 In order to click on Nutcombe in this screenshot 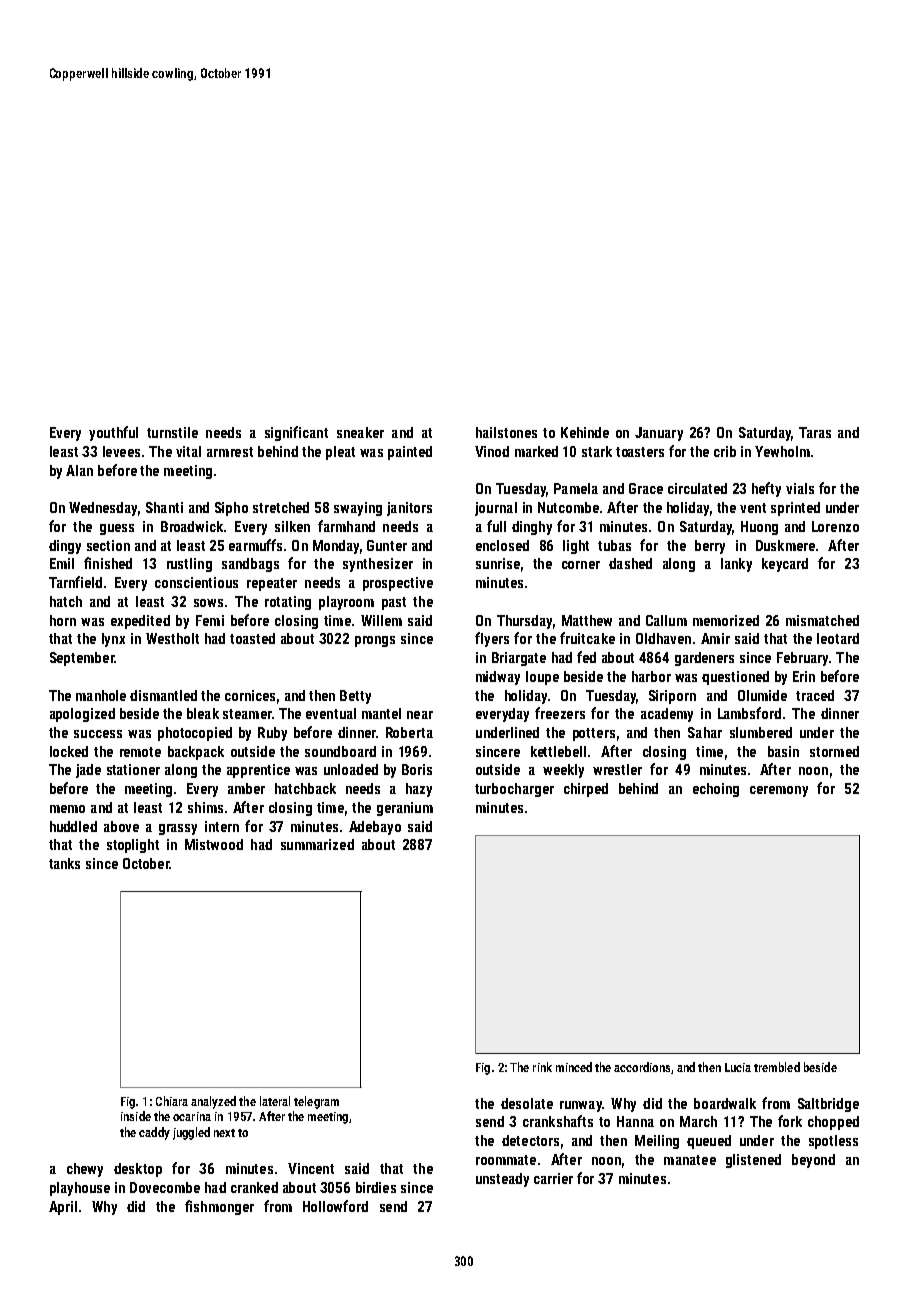, I will do `click(568, 507)`.
